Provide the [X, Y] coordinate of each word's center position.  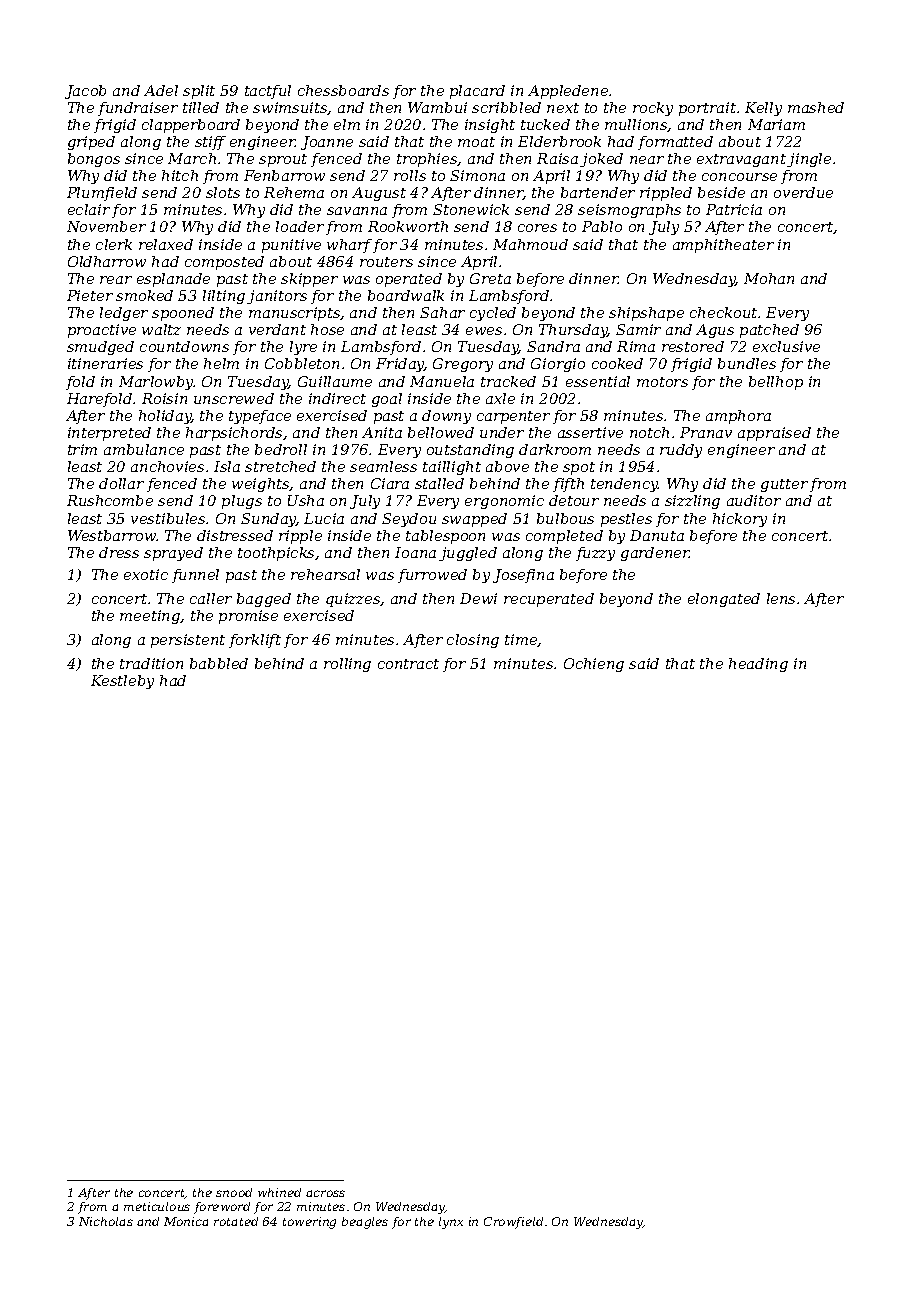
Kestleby [122, 682]
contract [408, 664]
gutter [784, 485]
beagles [365, 1223]
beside [721, 192]
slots [223, 192]
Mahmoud [530, 244]
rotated [236, 1221]
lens [781, 598]
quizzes [353, 600]
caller [211, 598]
